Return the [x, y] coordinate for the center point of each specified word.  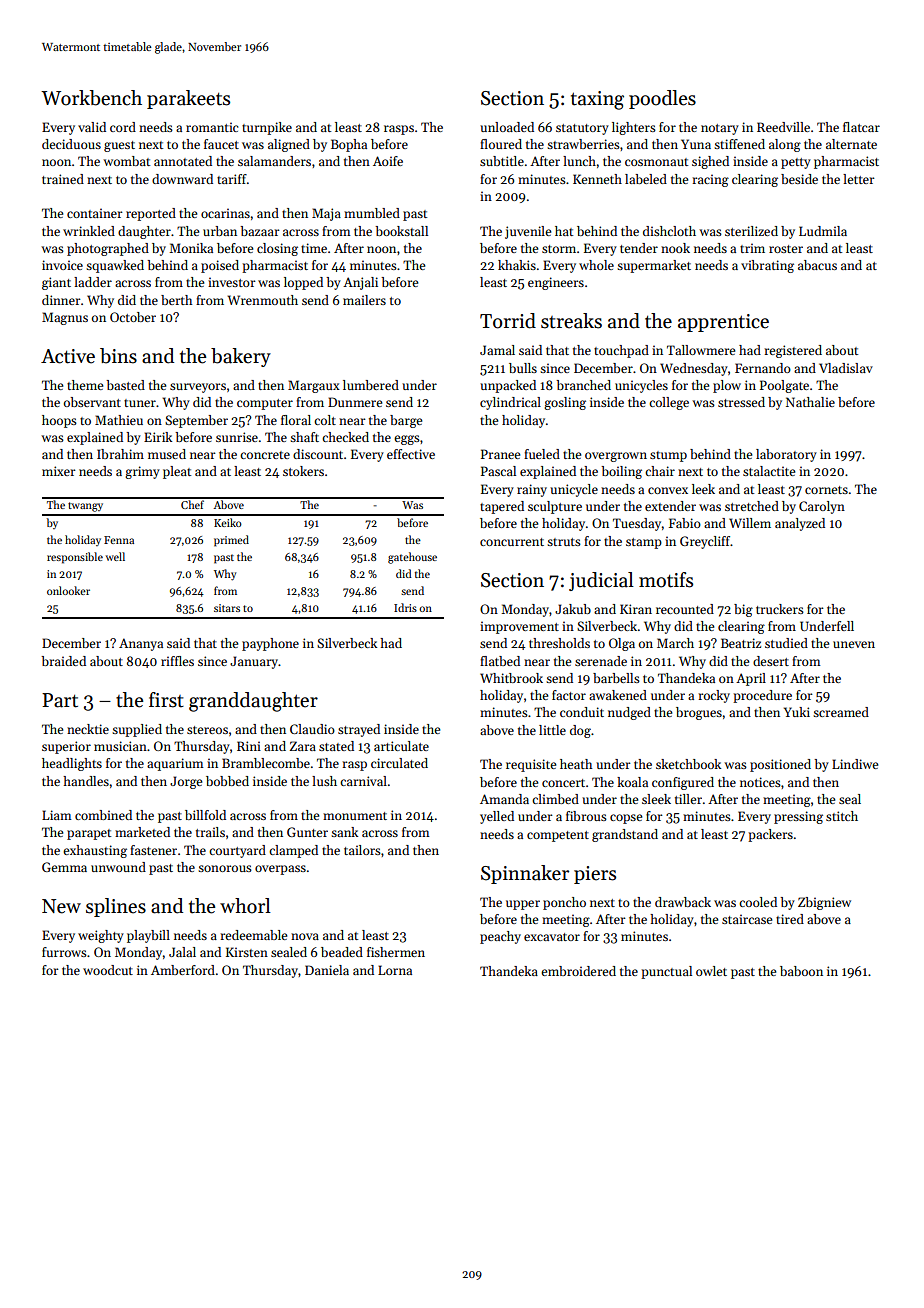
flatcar [861, 127]
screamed [841, 712]
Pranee [500, 454]
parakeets [188, 99]
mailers [364, 300]
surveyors [198, 388]
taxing [597, 100]
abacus [817, 265]
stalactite [769, 471]
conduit [582, 712]
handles [86, 781]
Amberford [183, 970]
